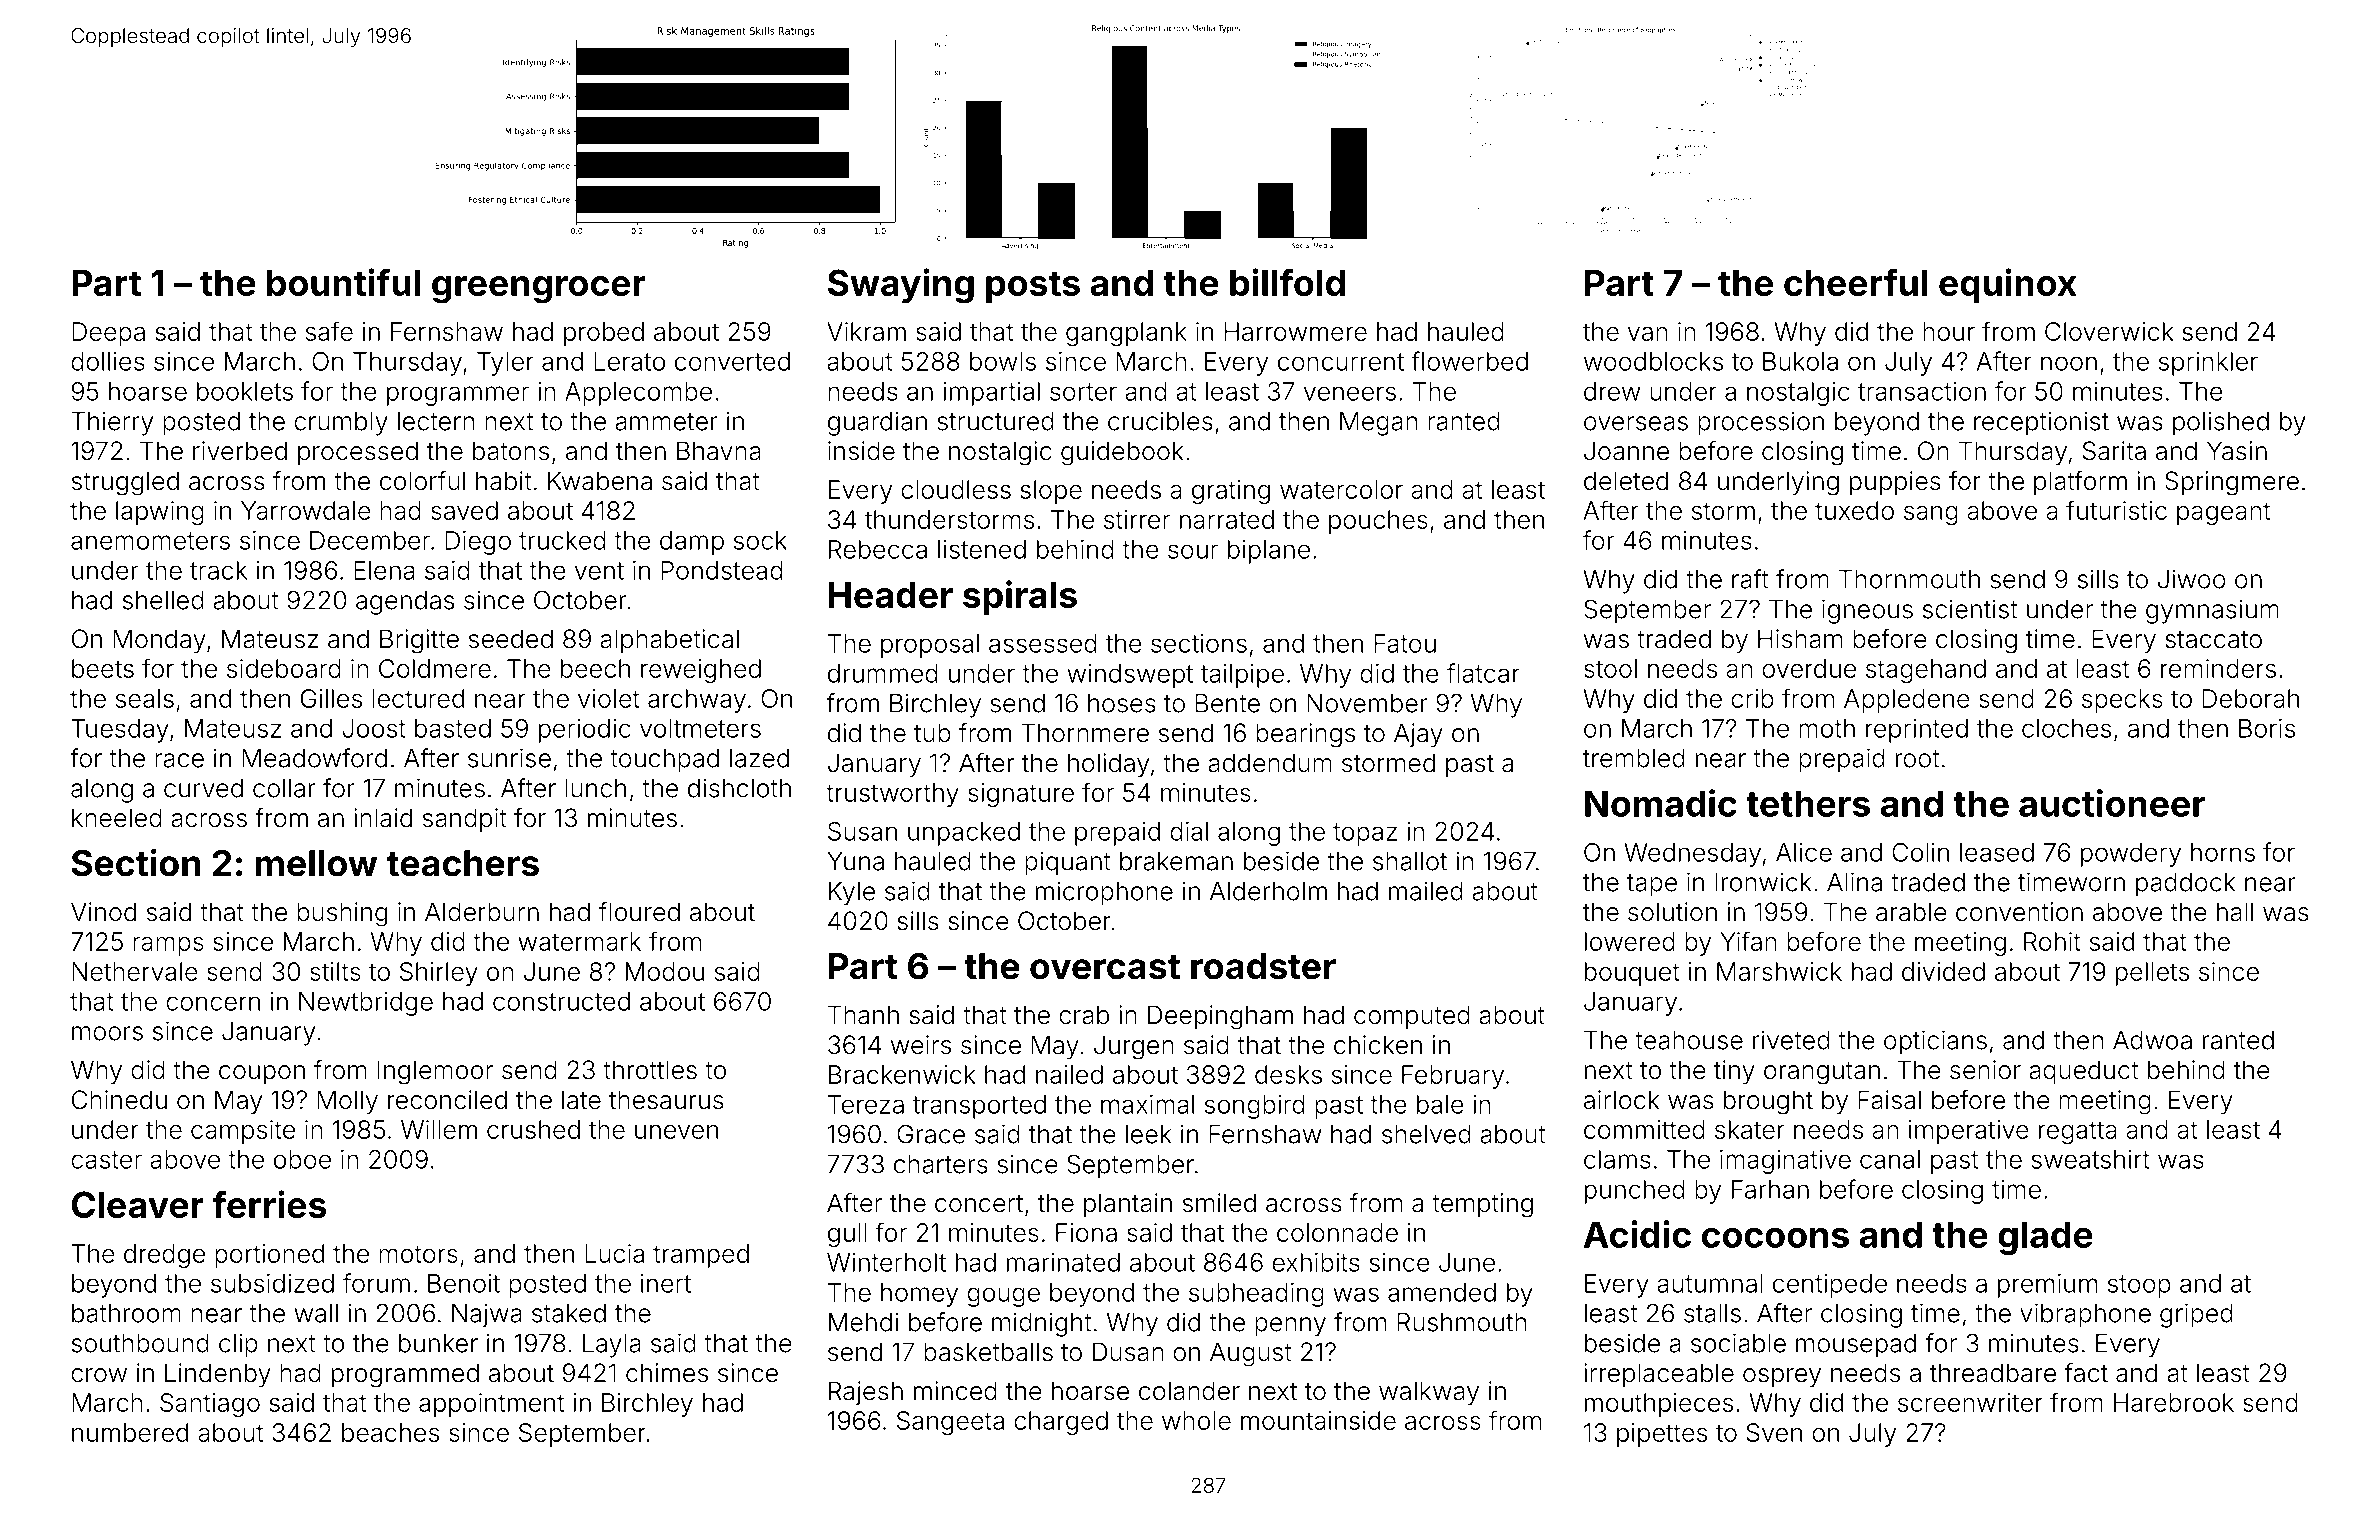  What do you see at coordinates (405, 1375) in the image?
I see `programmed` at bounding box center [405, 1375].
